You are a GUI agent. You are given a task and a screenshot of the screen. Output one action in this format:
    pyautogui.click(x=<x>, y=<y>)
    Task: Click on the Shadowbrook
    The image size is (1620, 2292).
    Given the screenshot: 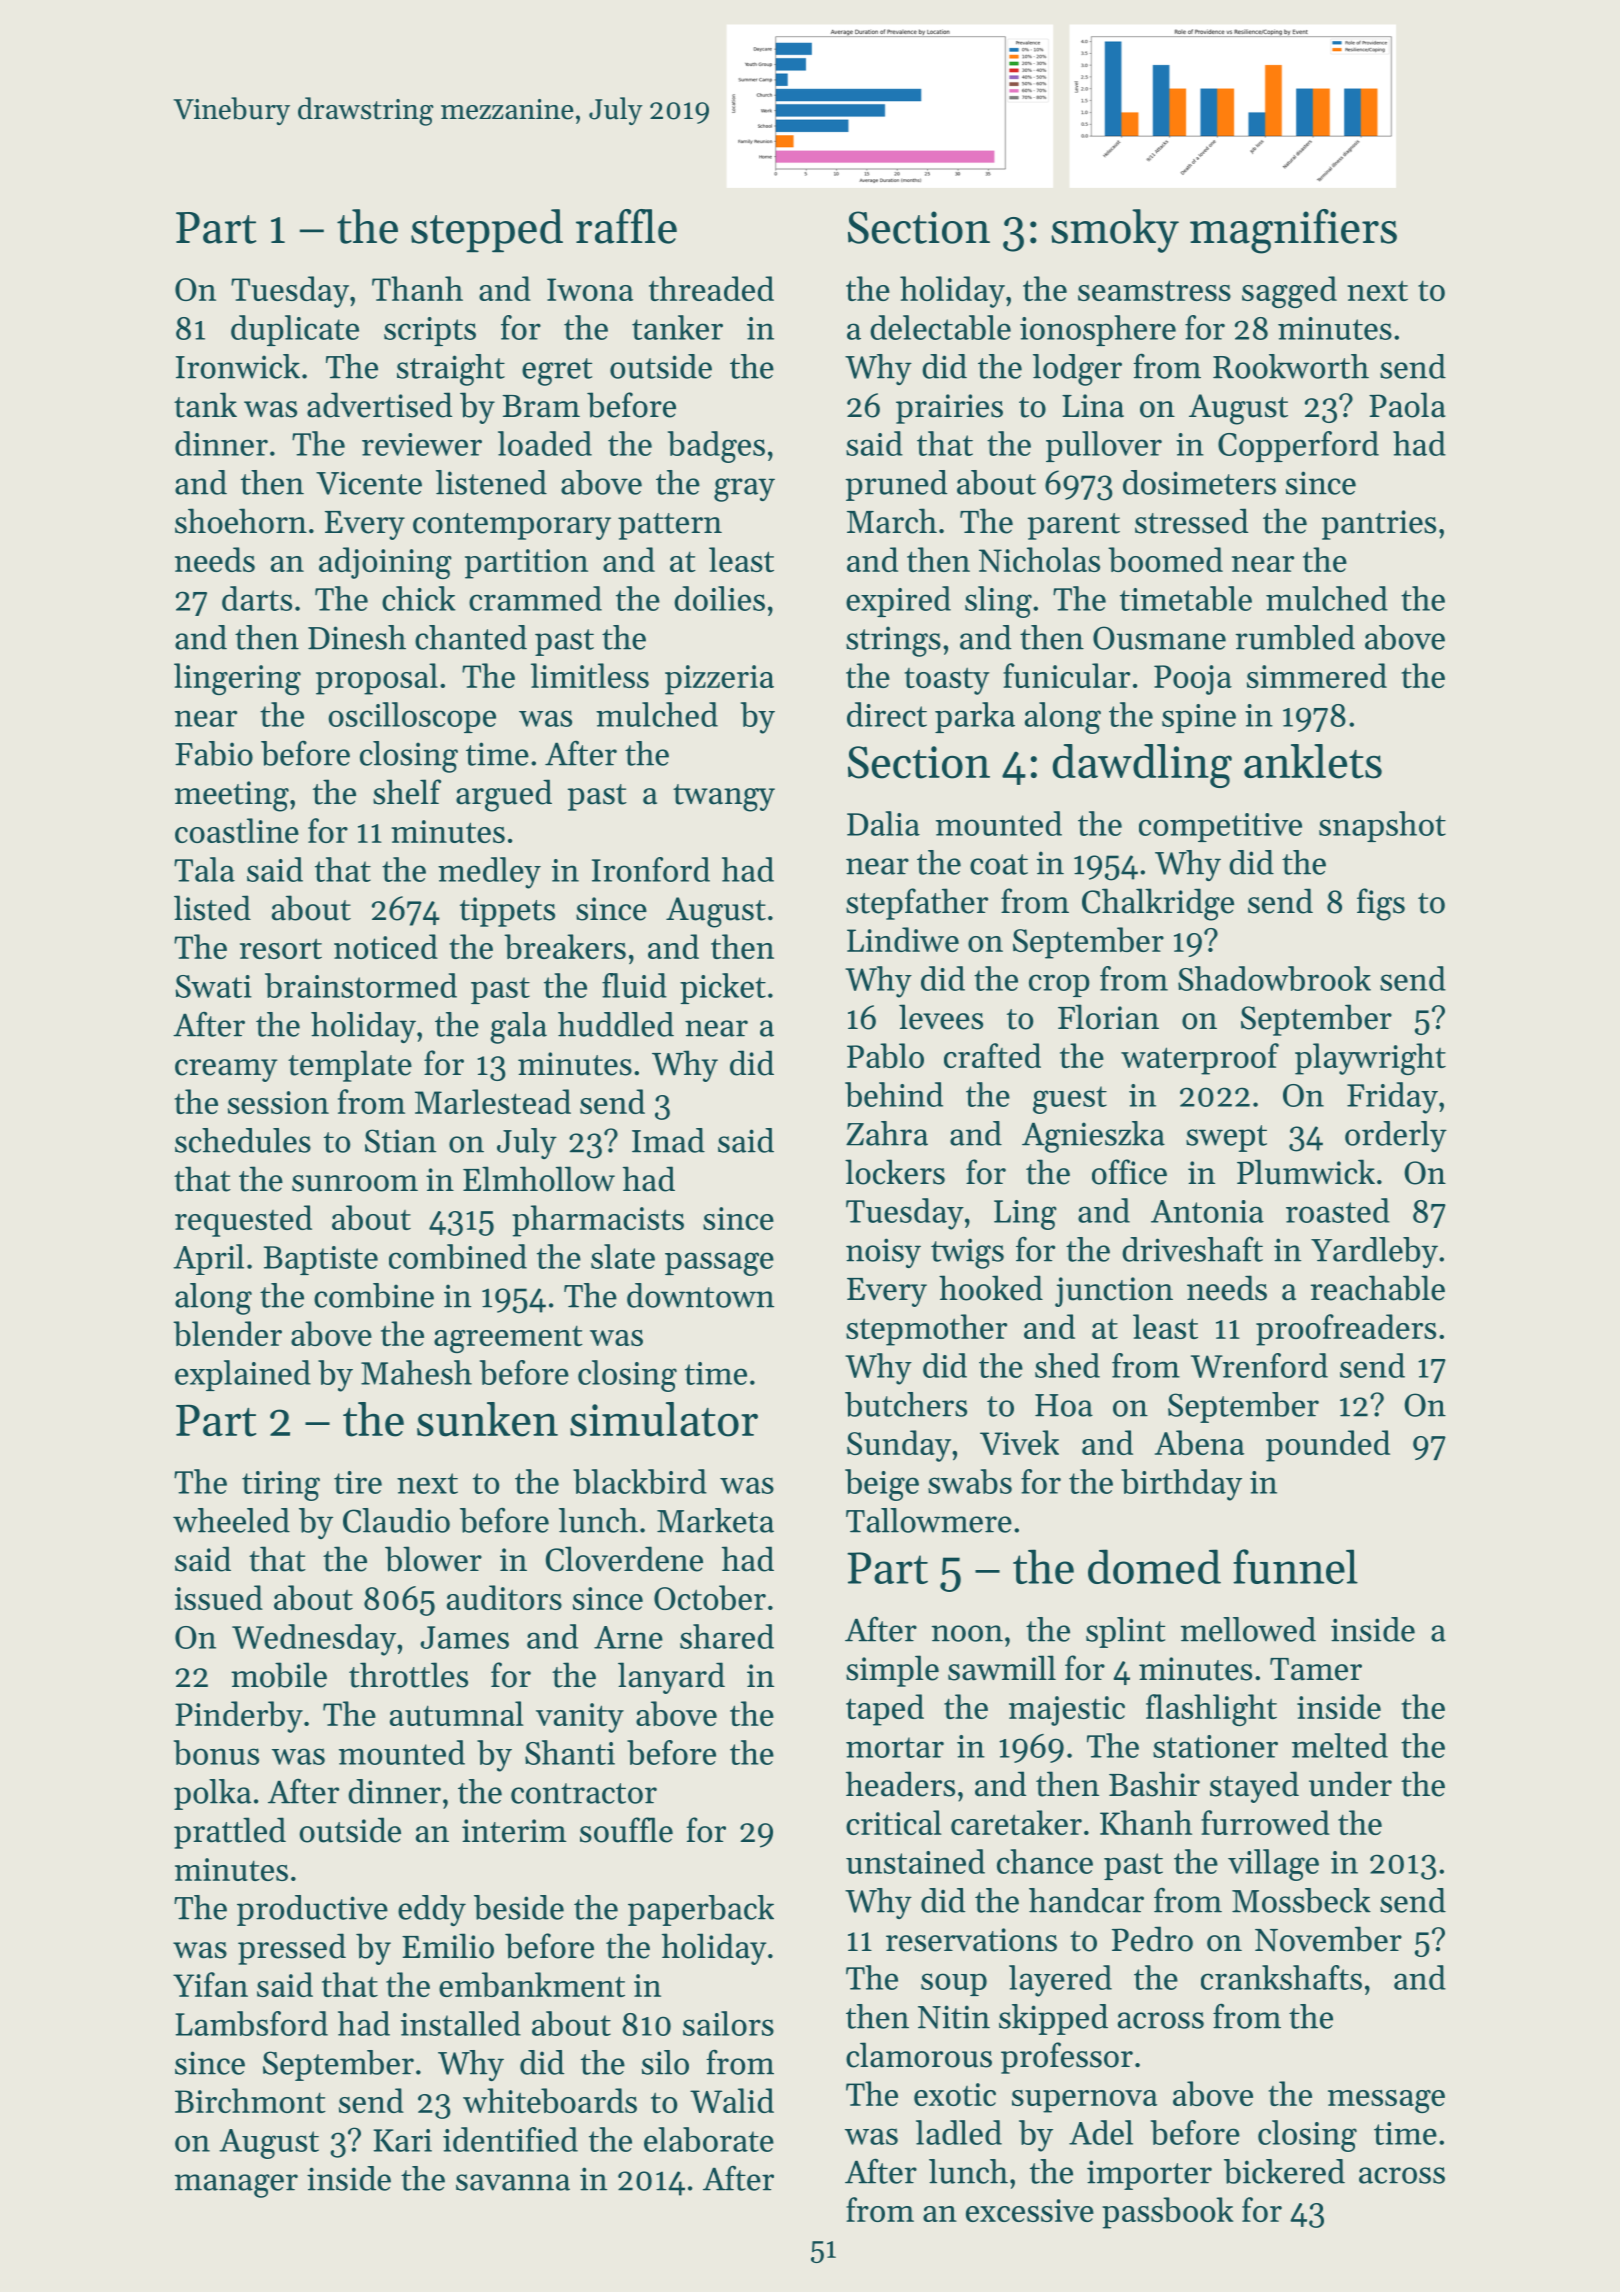 What is the action you would take?
    pyautogui.click(x=1274, y=978)
